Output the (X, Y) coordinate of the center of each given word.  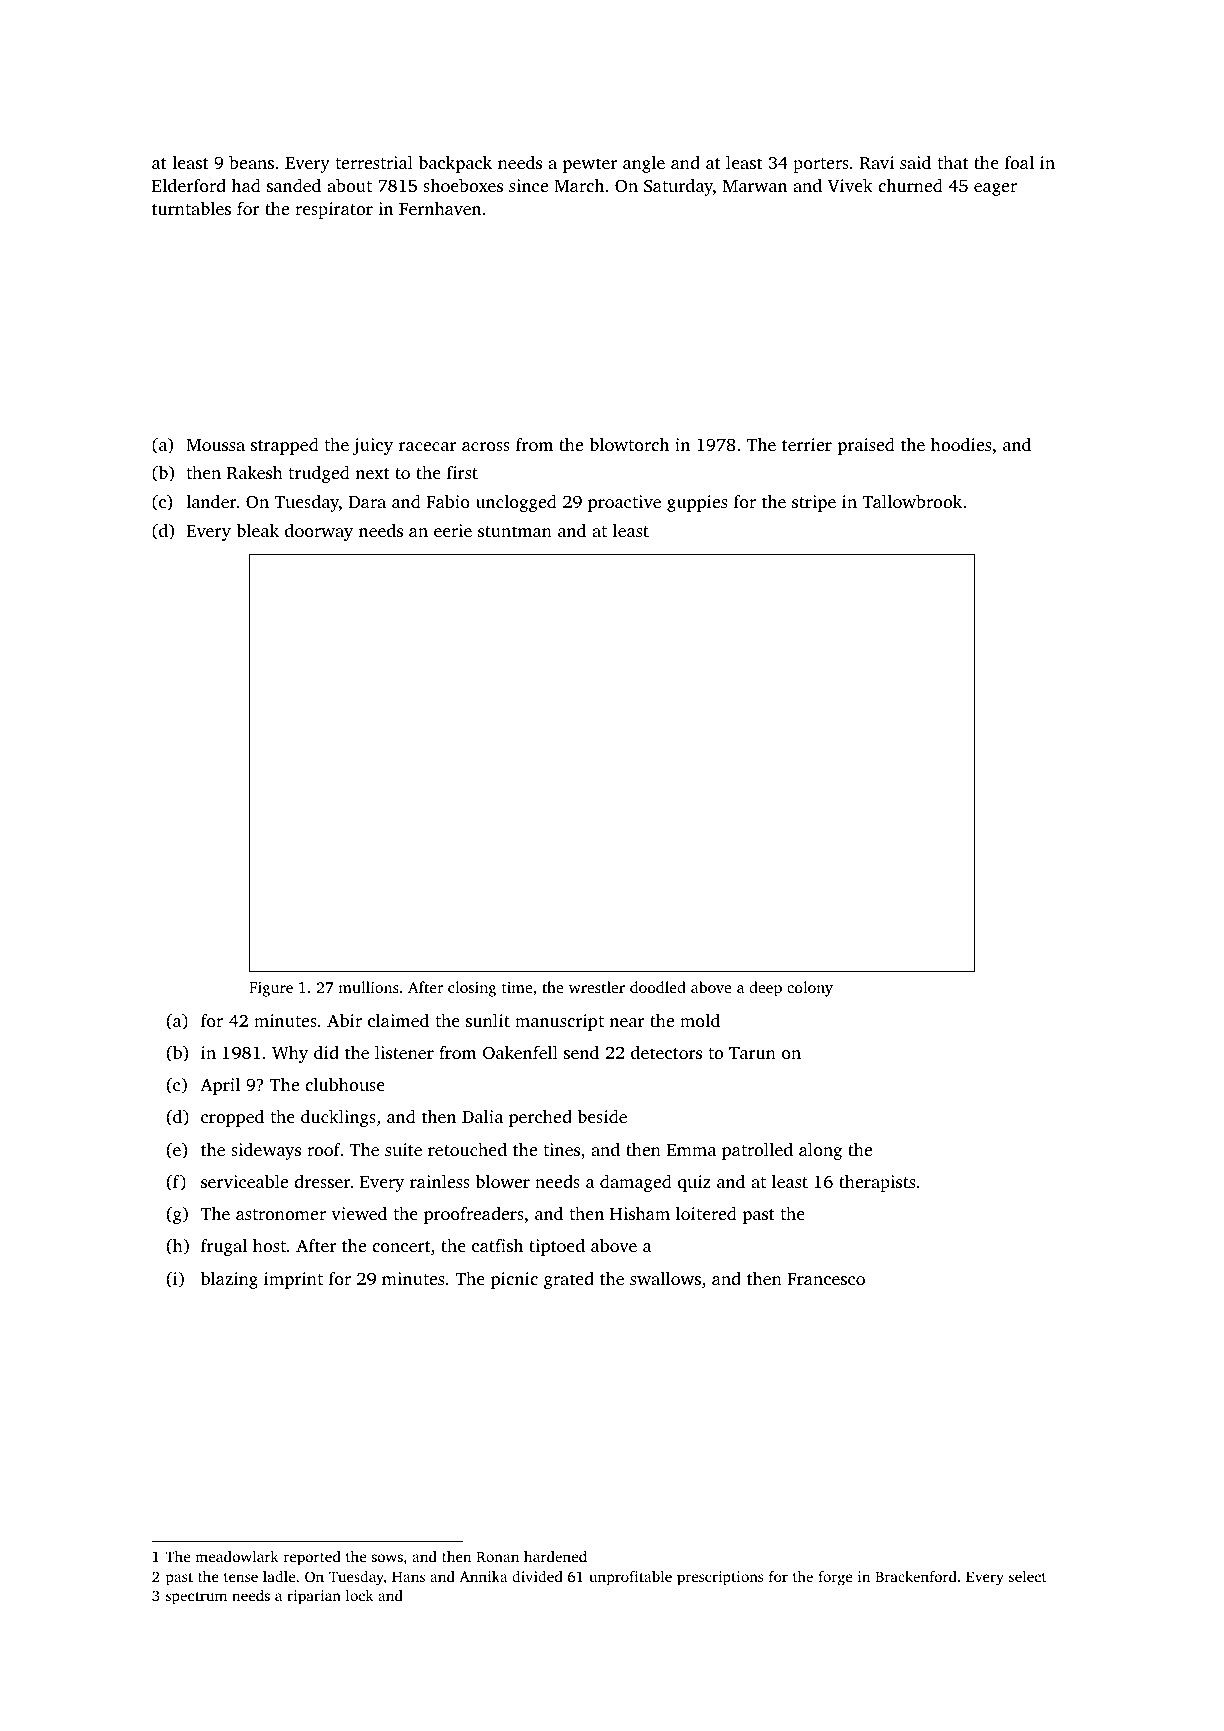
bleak (257, 530)
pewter (589, 165)
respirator (334, 210)
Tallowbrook (912, 501)
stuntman (515, 531)
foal (1019, 162)
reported (312, 1558)
